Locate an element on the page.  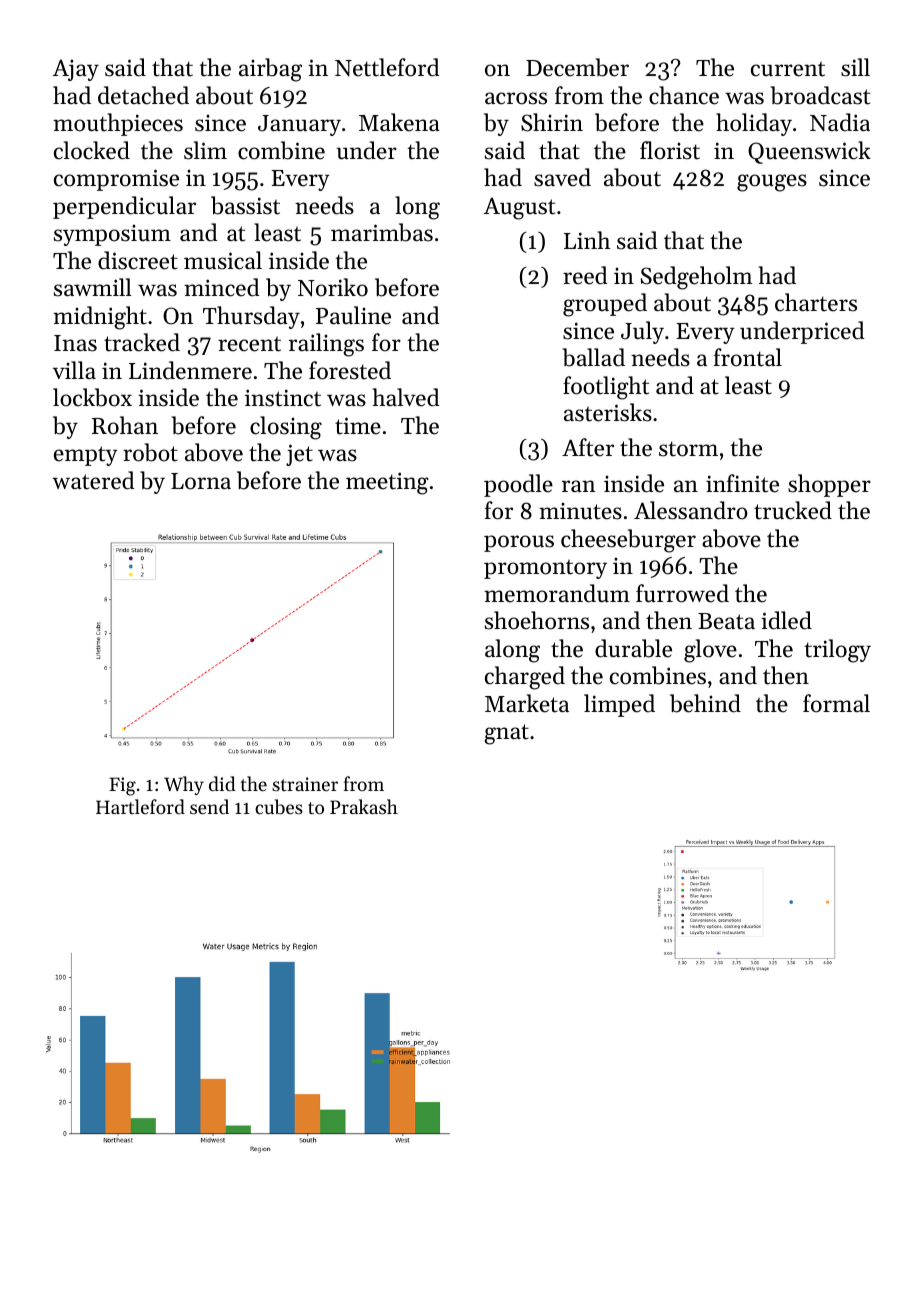
current is located at coordinates (788, 69).
